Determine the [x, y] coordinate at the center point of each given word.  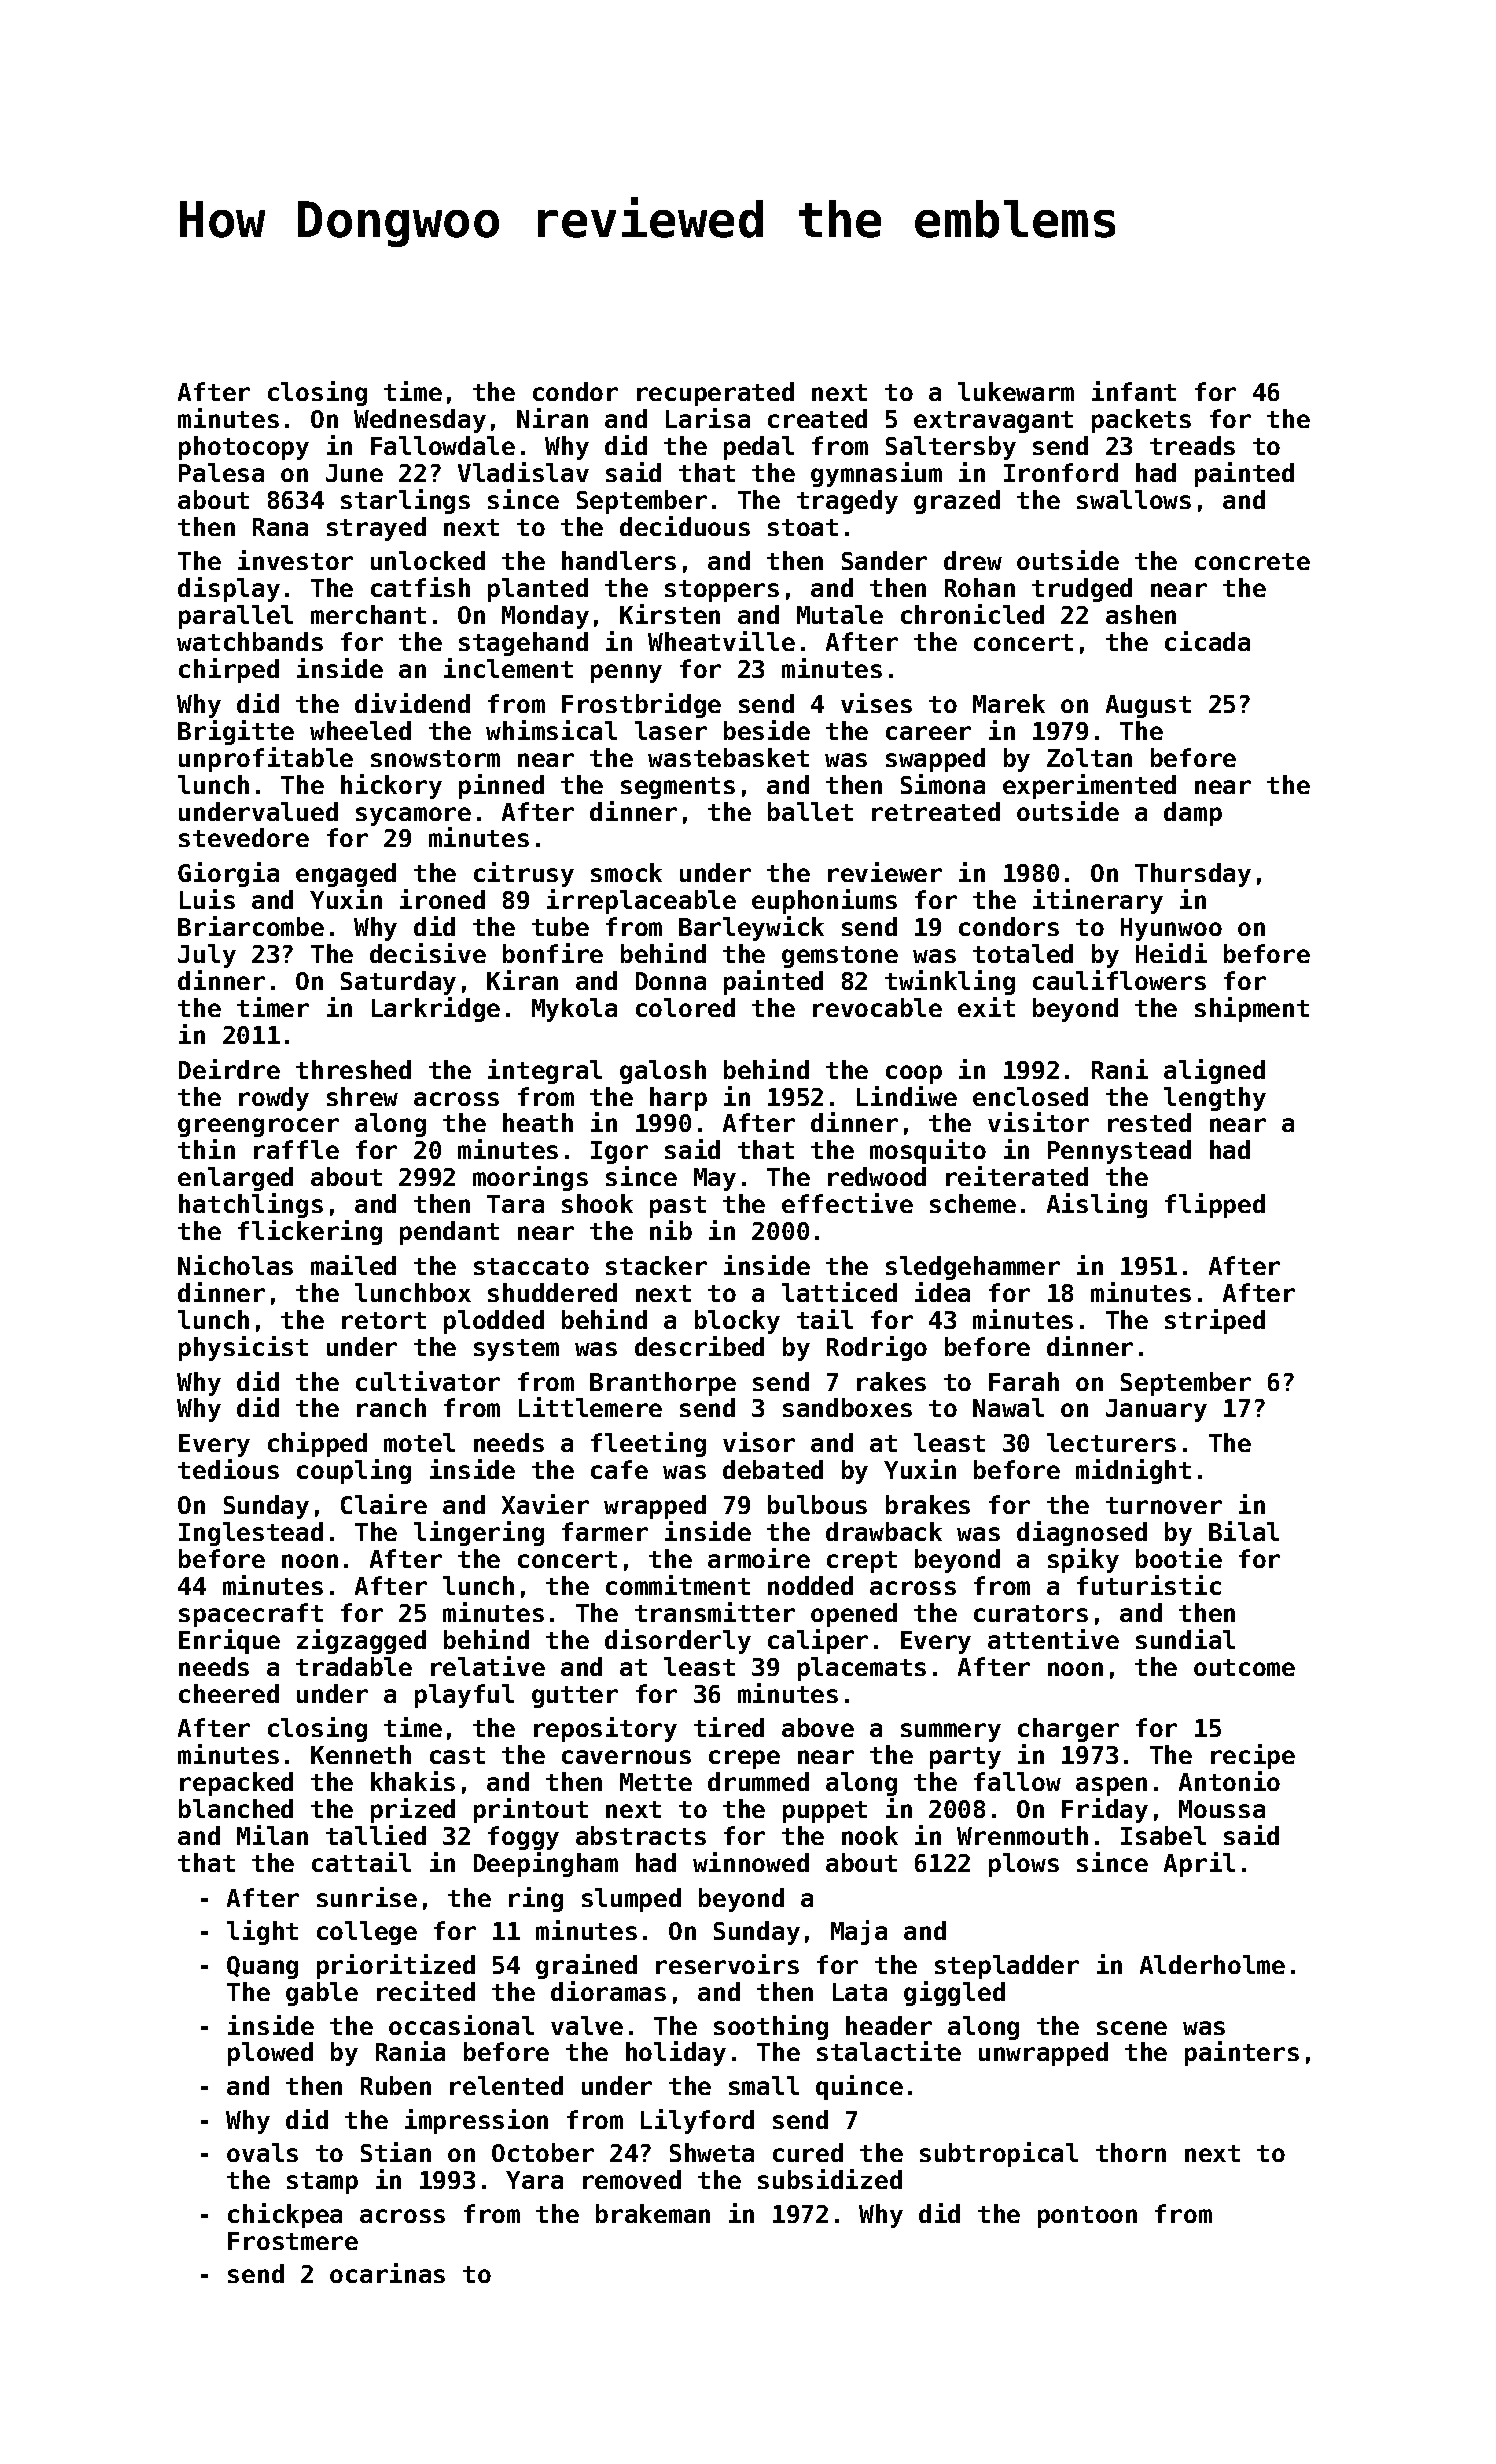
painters [1242, 2053]
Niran [552, 418]
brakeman [653, 2213]
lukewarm [1016, 391]
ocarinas [387, 2273]
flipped [1215, 1205]
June [354, 473]
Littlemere [590, 1407]
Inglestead [251, 1534]
